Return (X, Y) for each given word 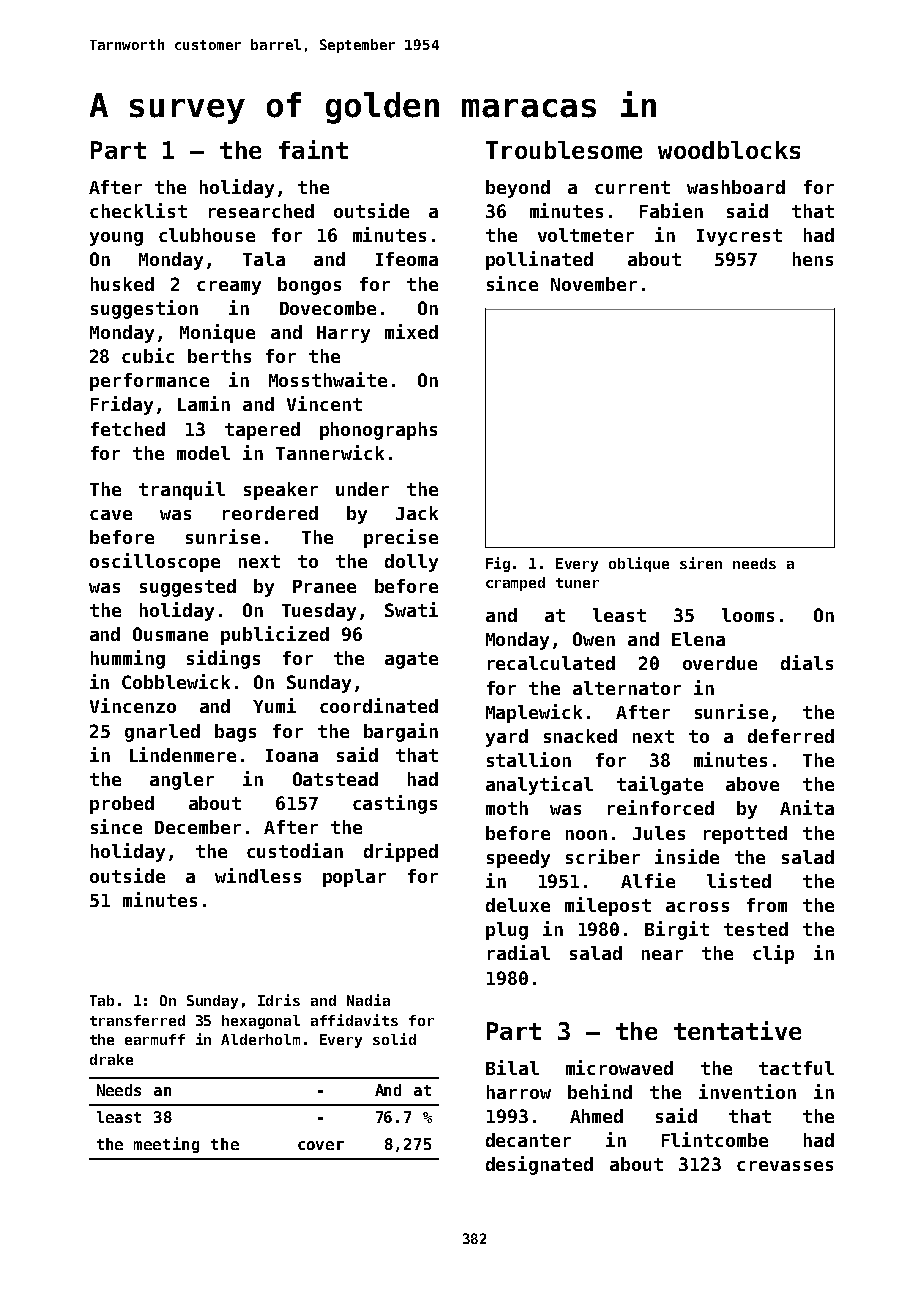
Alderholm (260, 1039)
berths (219, 356)
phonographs (378, 431)
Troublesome (564, 150)
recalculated (551, 663)
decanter (528, 1140)
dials (807, 662)
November (594, 284)
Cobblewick (176, 681)
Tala (264, 259)
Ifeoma (407, 259)
